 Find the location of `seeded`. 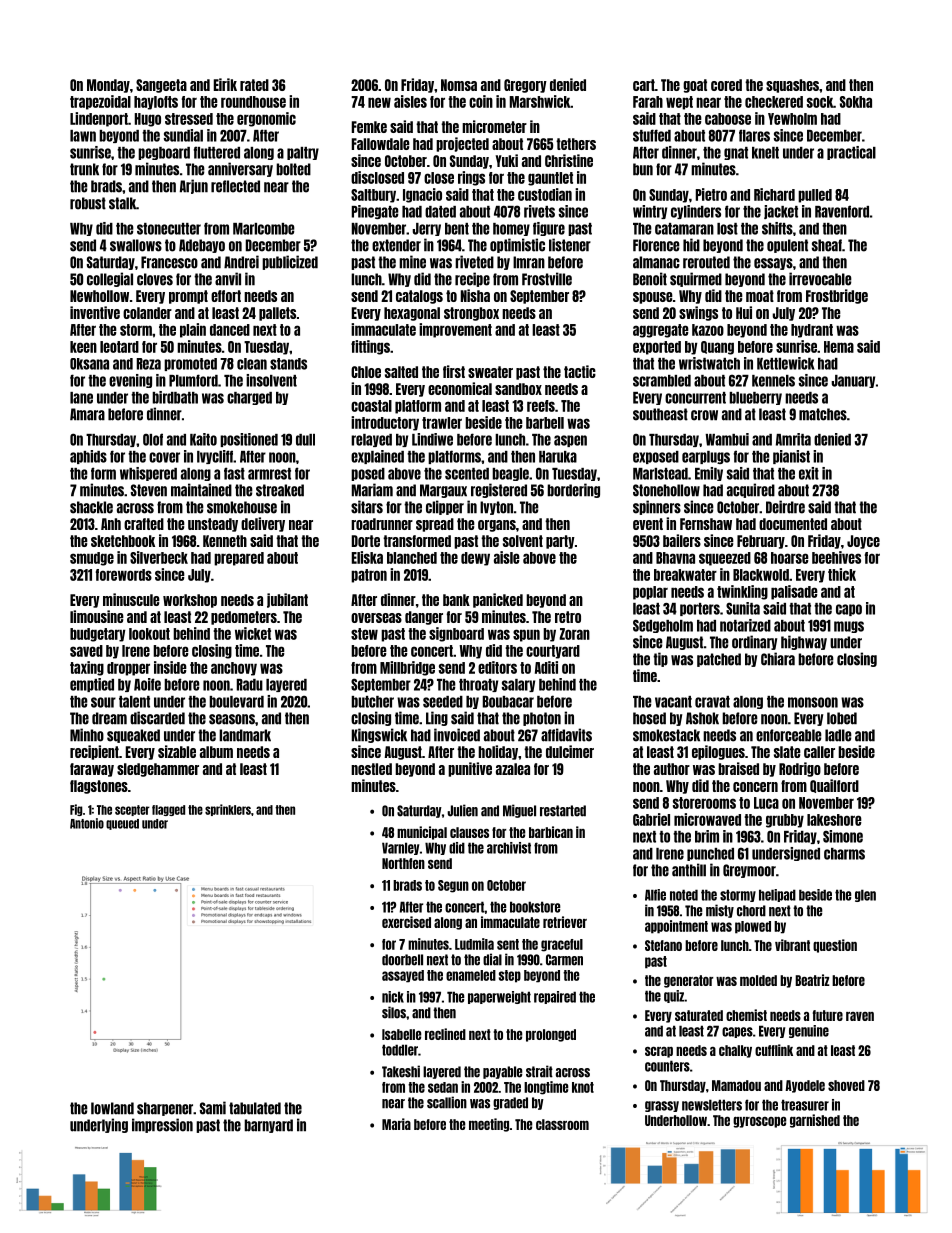

seeded is located at coordinates (443, 702).
